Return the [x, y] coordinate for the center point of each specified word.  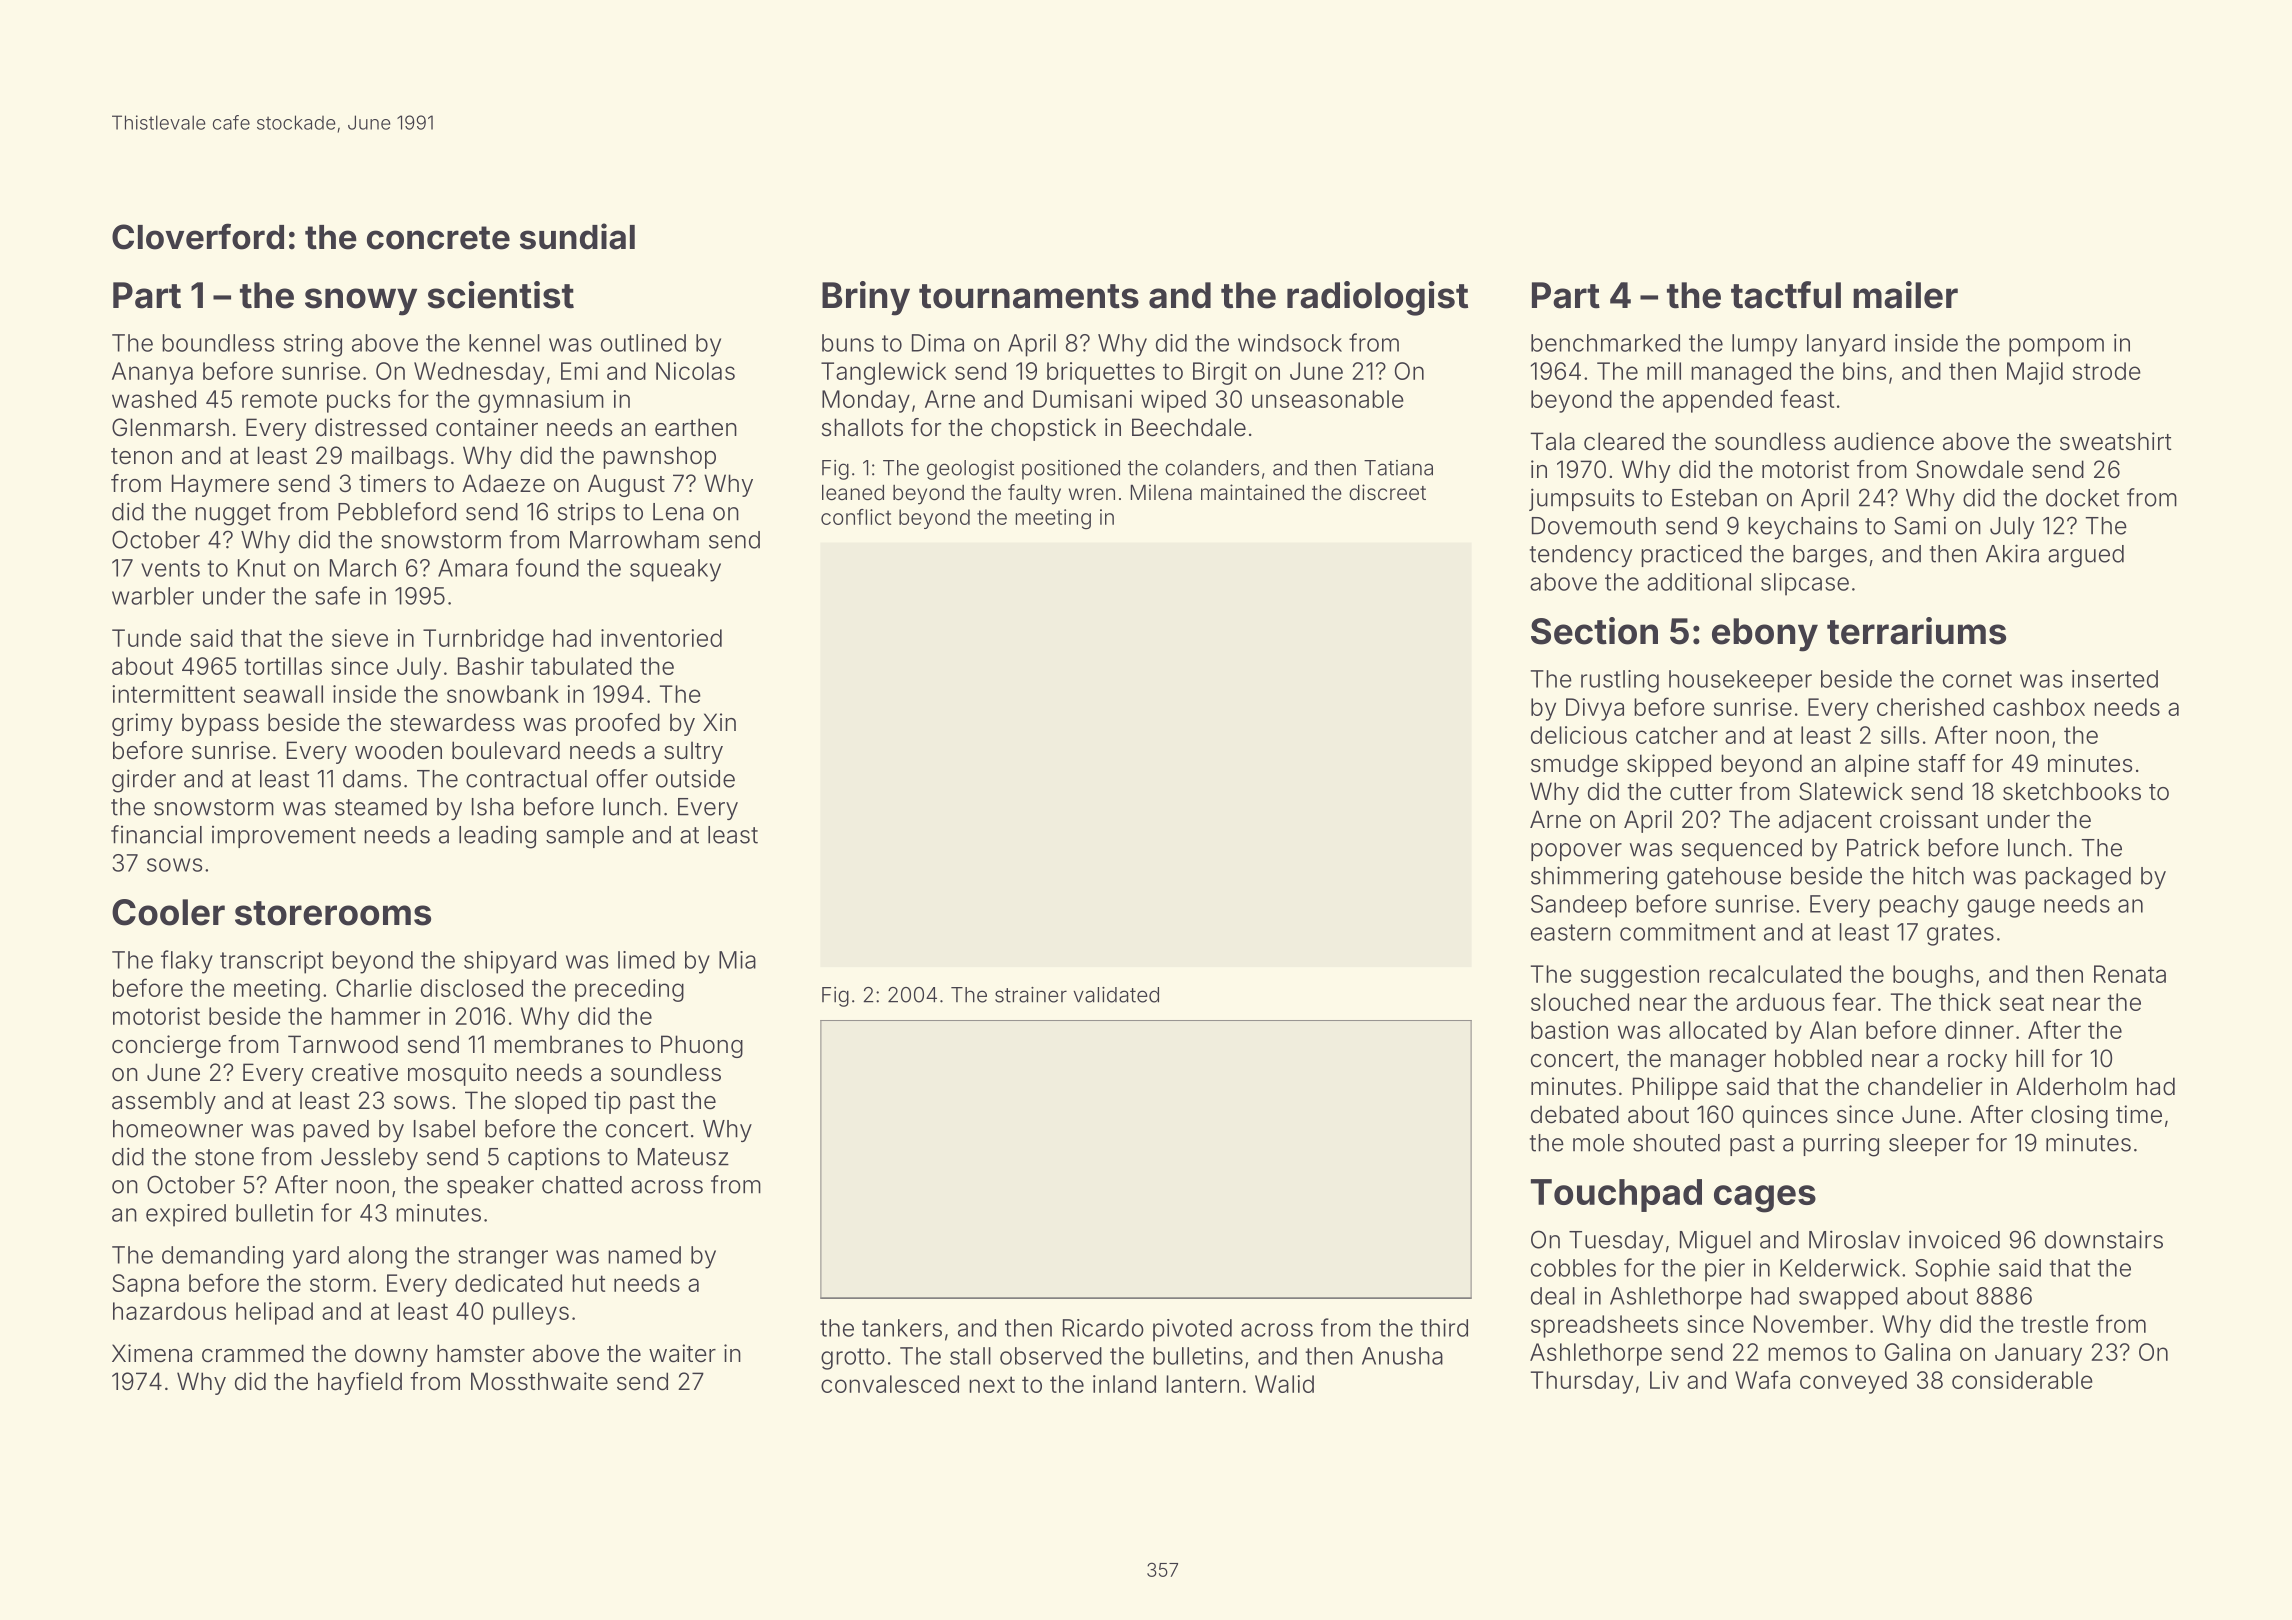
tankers [902, 1328]
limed [646, 960]
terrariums [1916, 631]
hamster [481, 1353]
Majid [2035, 373]
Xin [719, 722]
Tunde [146, 638]
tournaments [1029, 296]
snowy [361, 302]
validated [1116, 995]
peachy [1919, 906]
